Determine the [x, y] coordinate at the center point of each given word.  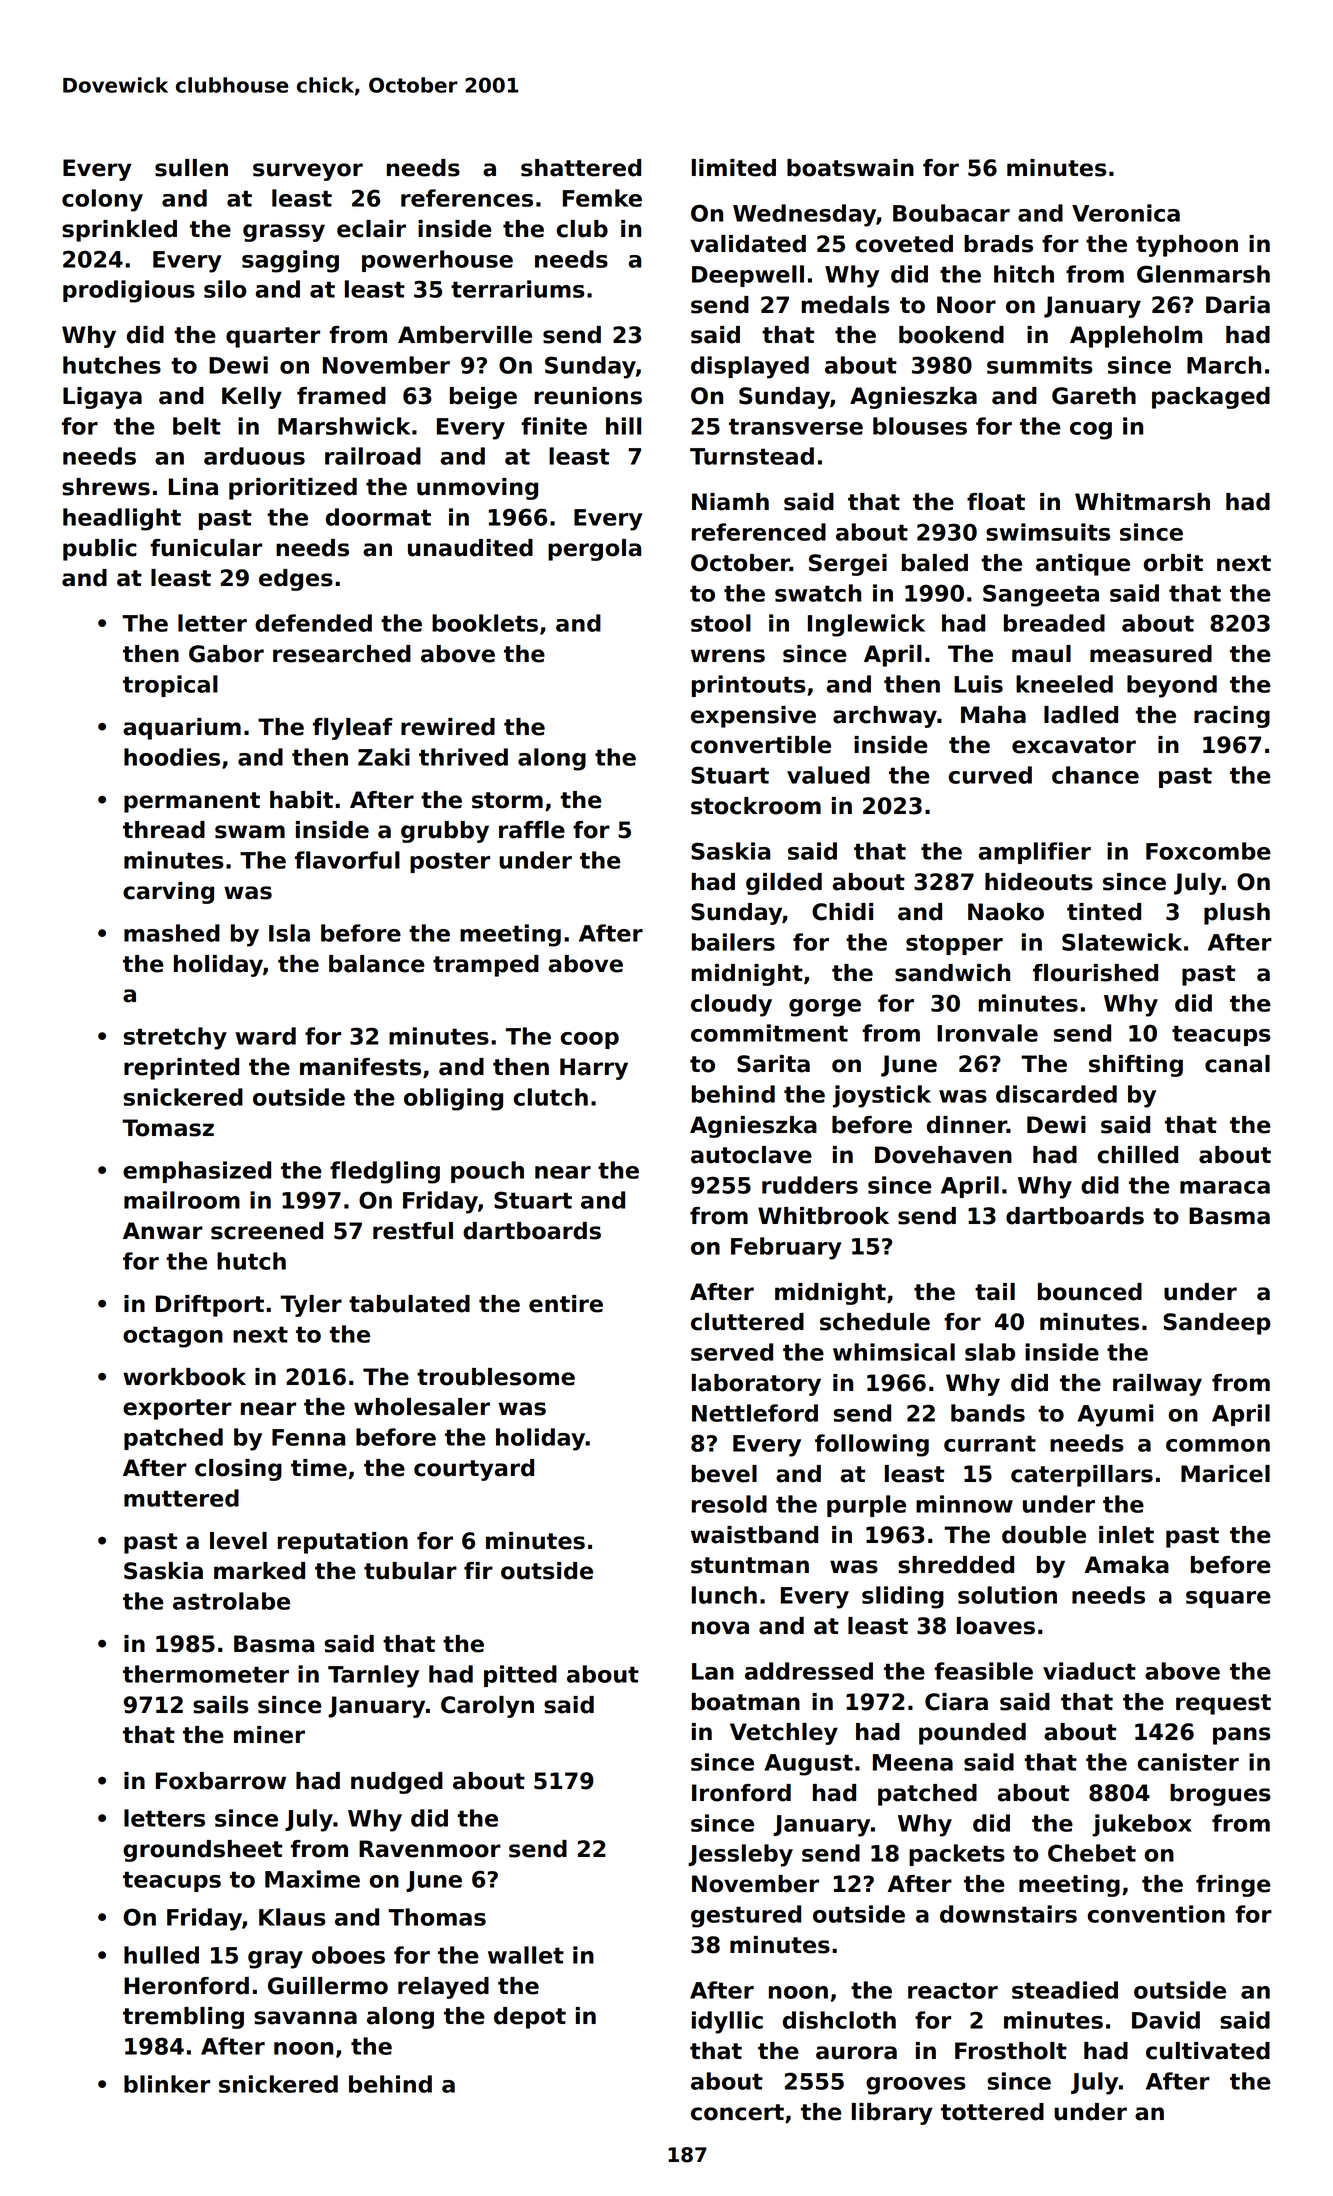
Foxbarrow [221, 1781]
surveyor [308, 172]
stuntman [750, 1565]
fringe [1233, 1886]
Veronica [1126, 213]
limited [734, 168]
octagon [173, 1337]
